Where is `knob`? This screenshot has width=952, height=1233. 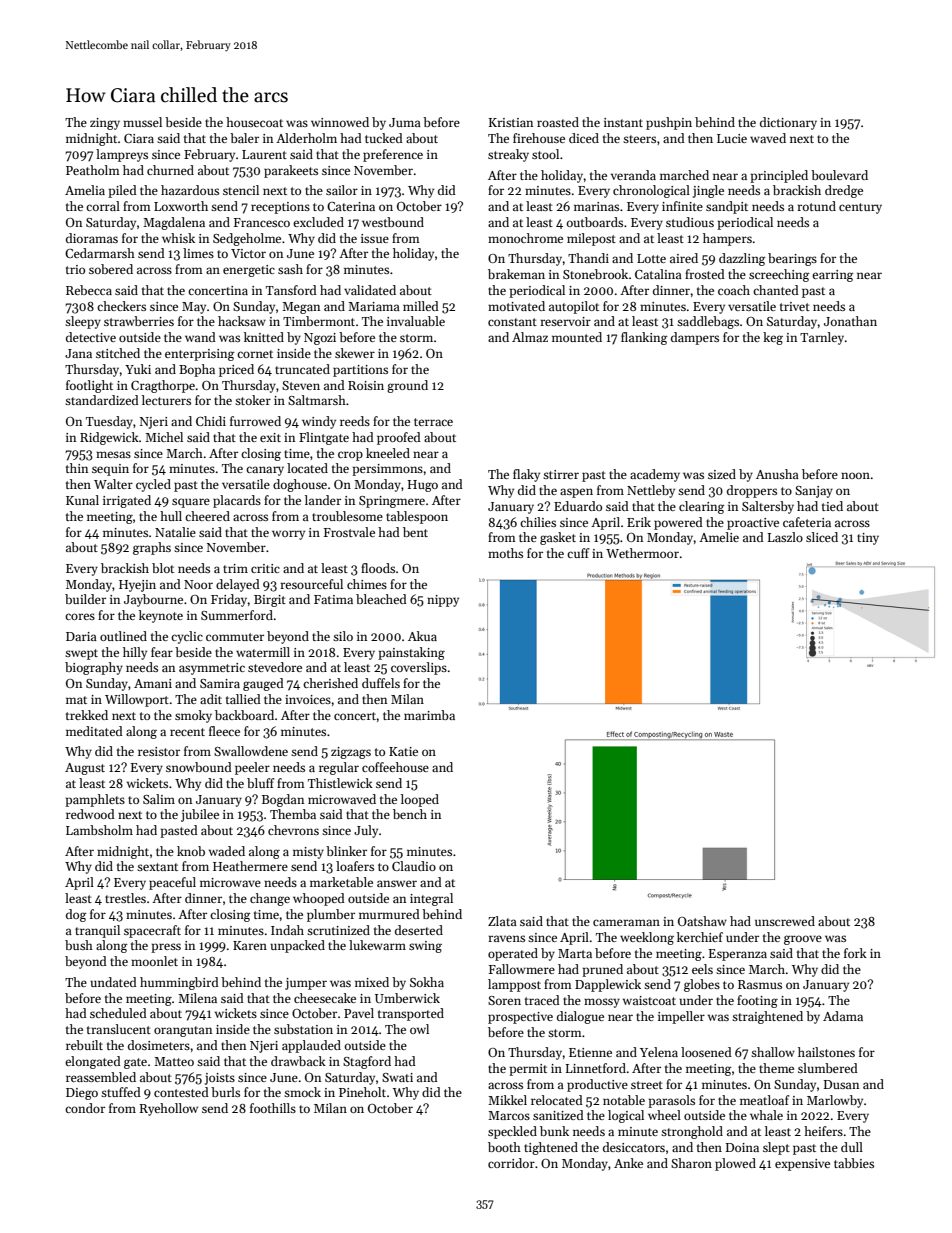
knob is located at coordinates (191, 851).
